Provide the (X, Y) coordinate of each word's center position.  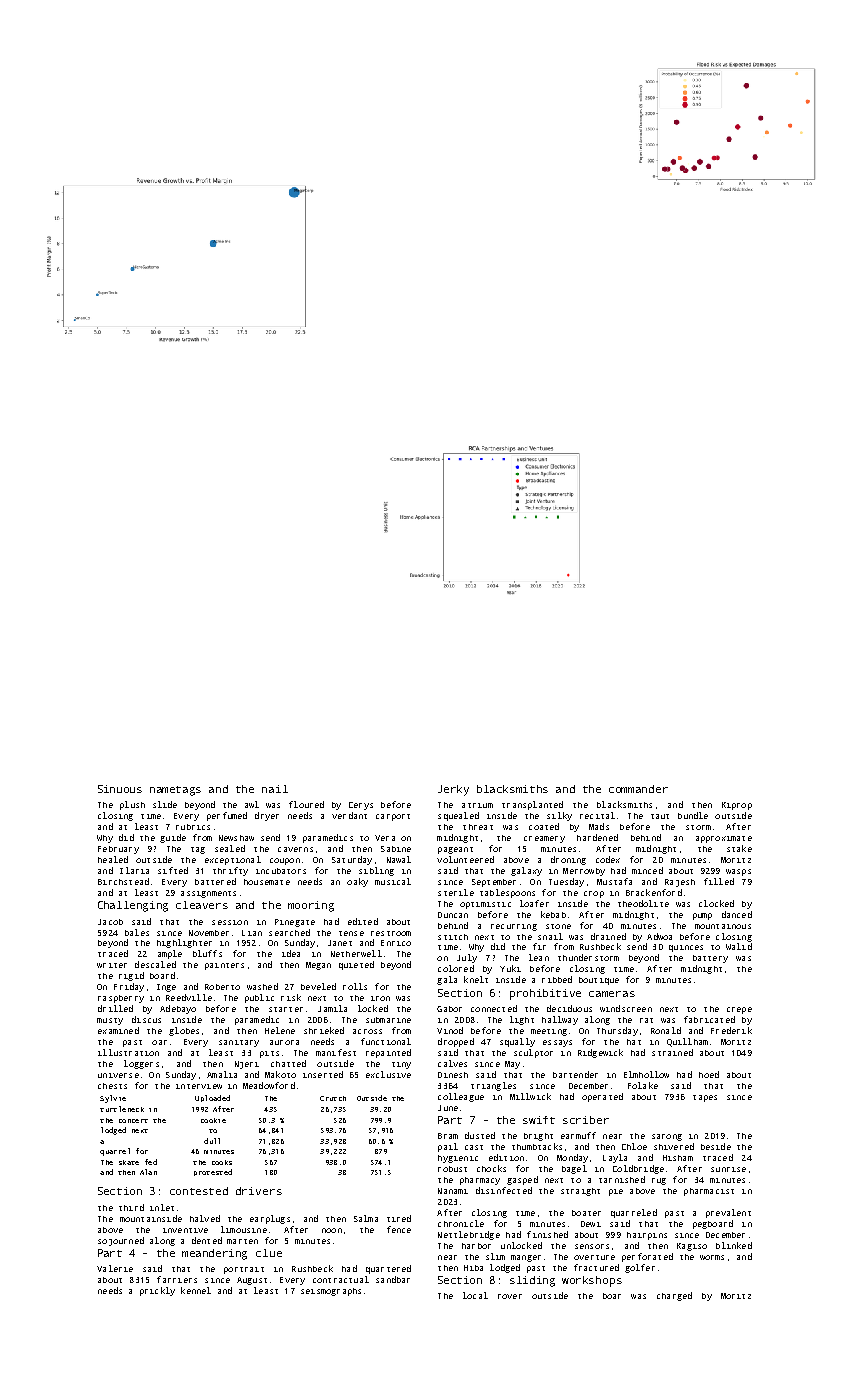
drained (608, 936)
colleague (461, 1097)
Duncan (453, 915)
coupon (285, 861)
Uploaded (212, 1098)
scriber (586, 1120)
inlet (162, 1207)
